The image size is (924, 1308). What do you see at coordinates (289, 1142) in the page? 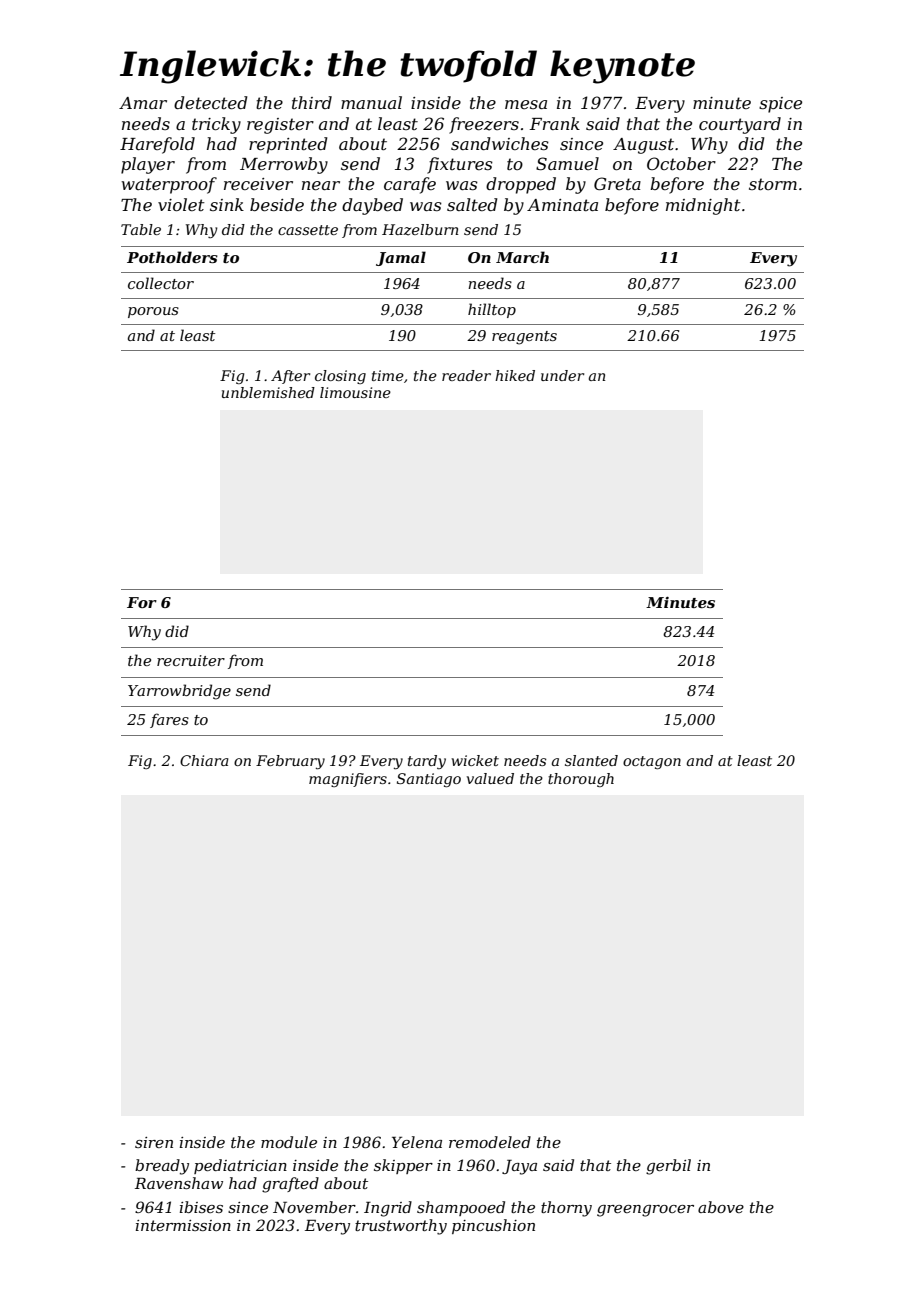
I see `module` at bounding box center [289, 1142].
